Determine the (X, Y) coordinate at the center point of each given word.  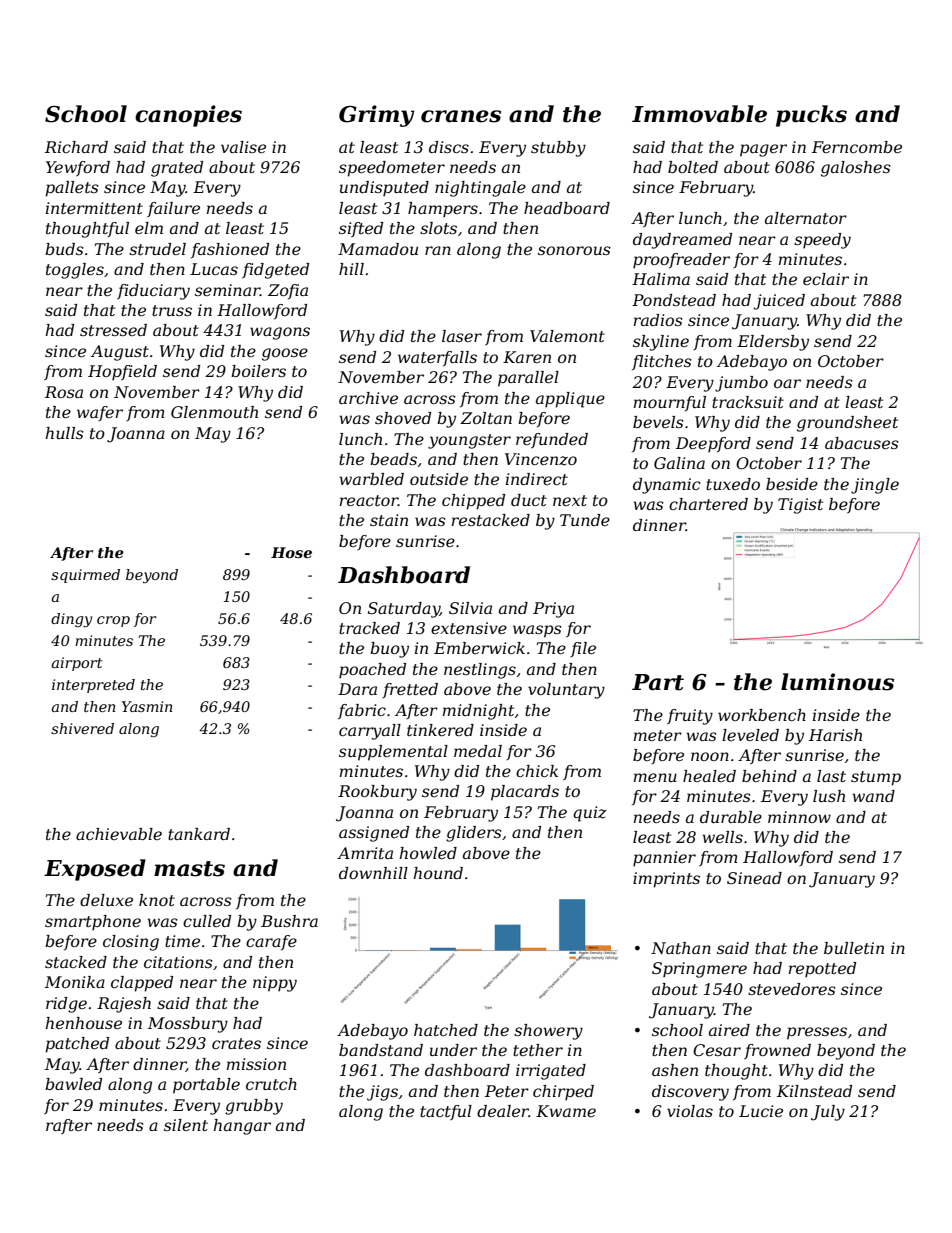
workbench (762, 715)
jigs (382, 1093)
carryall (370, 732)
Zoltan (486, 418)
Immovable (699, 114)
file (583, 649)
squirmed (85, 576)
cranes (461, 116)
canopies (188, 116)
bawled (73, 1084)
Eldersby (773, 343)
